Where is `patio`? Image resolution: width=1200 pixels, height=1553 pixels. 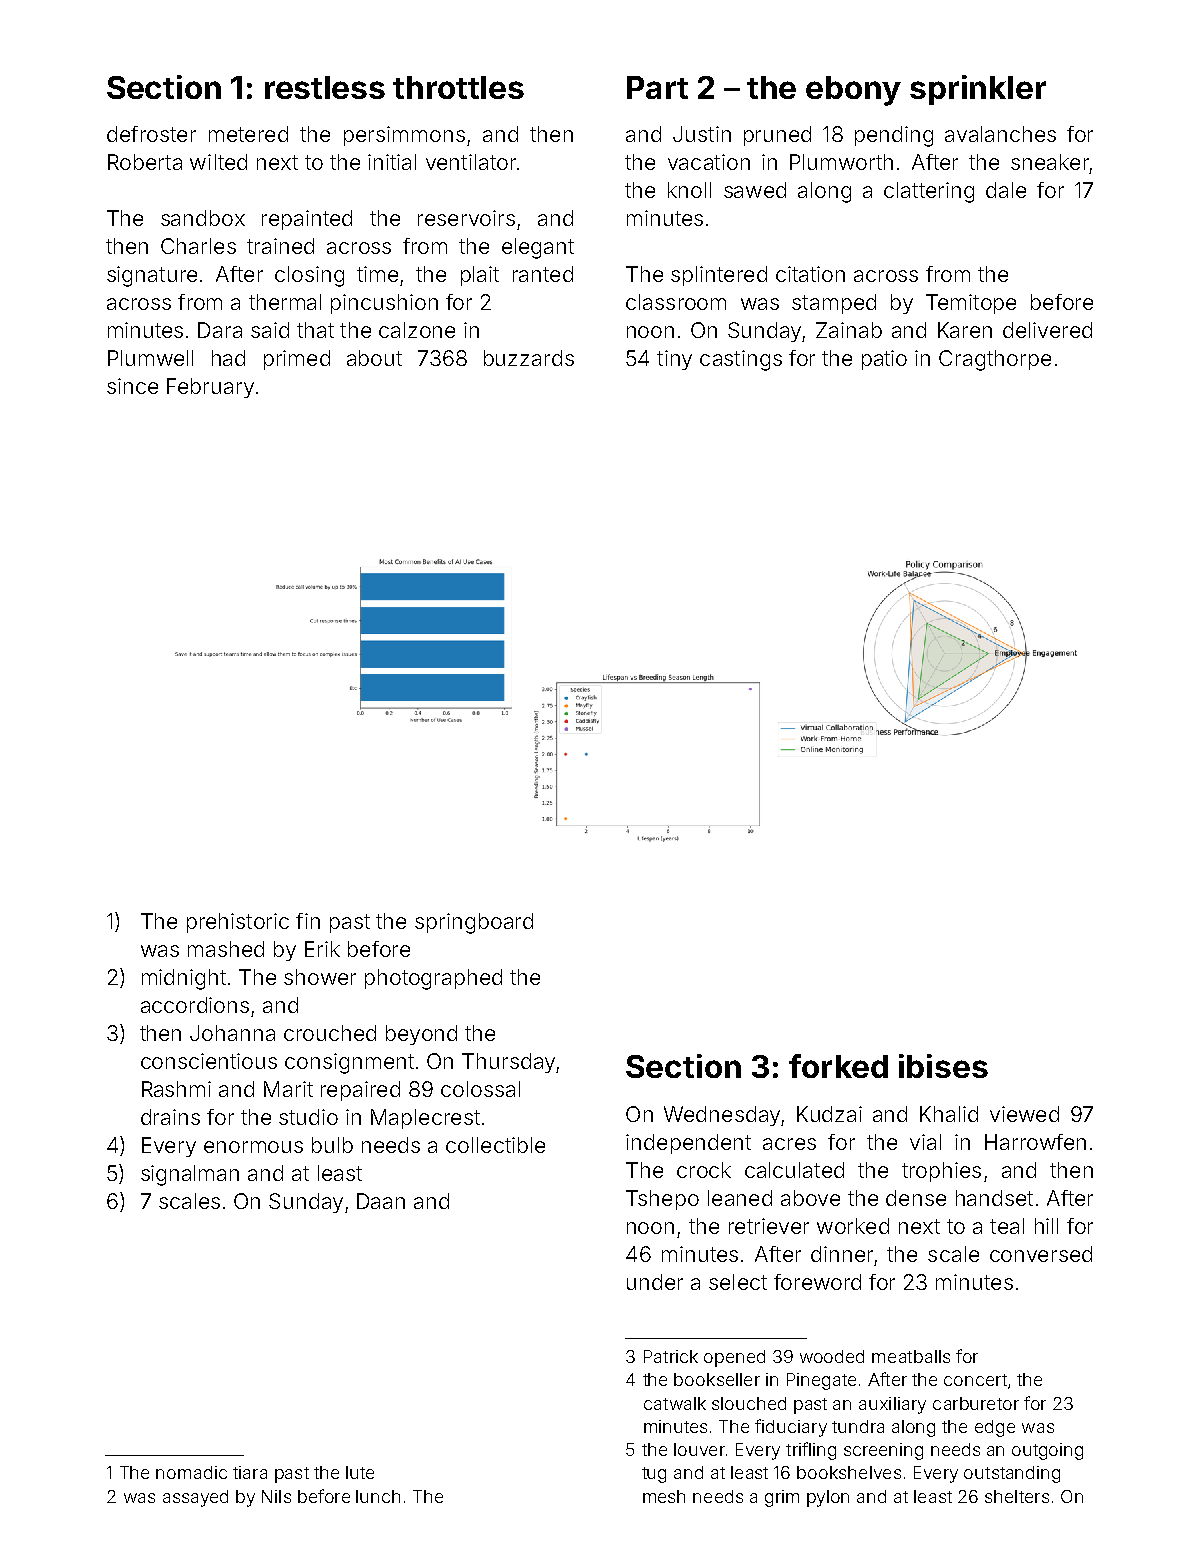
patio is located at coordinates (884, 360).
